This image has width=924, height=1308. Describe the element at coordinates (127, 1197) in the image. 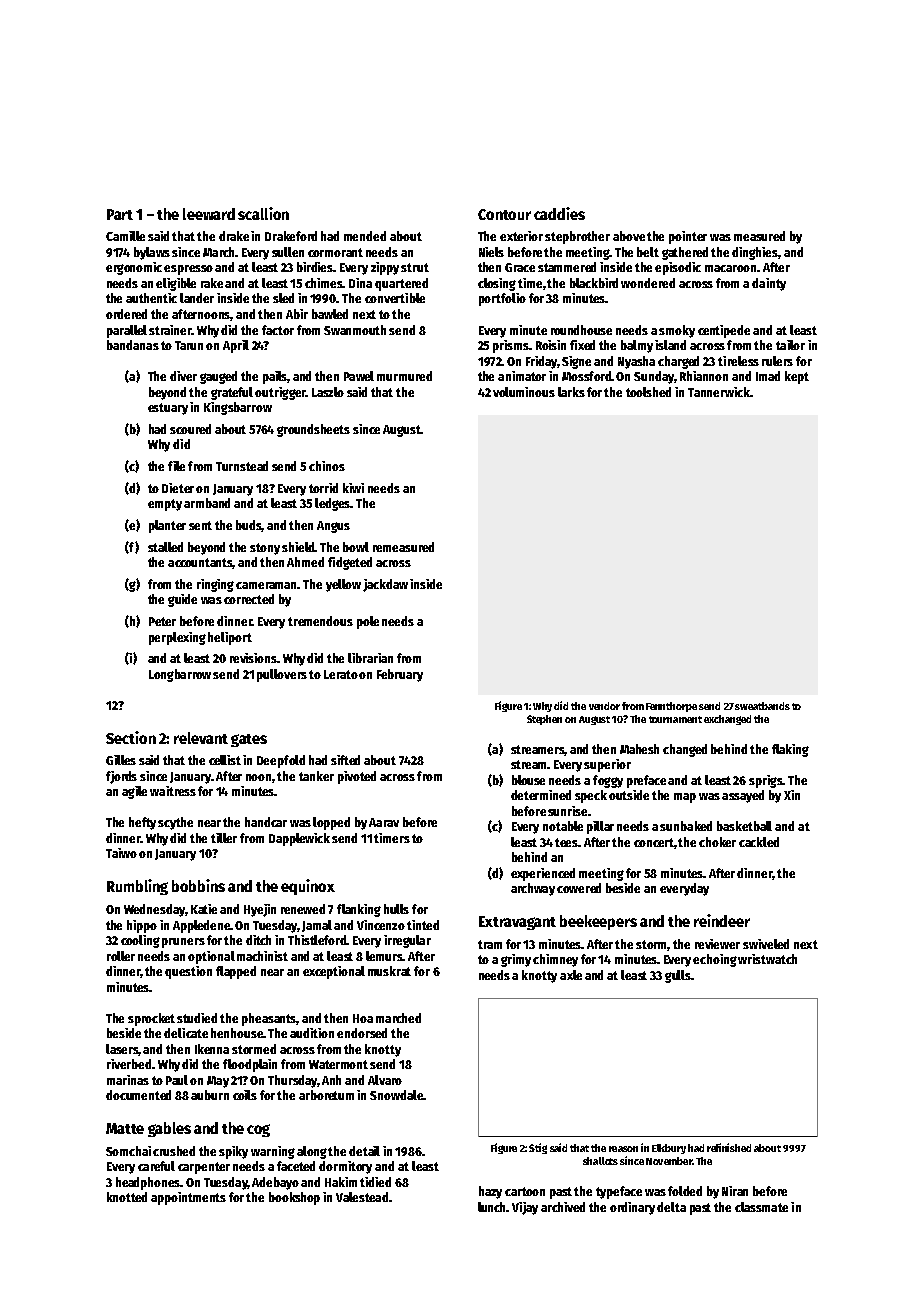

I see `knotted` at that location.
